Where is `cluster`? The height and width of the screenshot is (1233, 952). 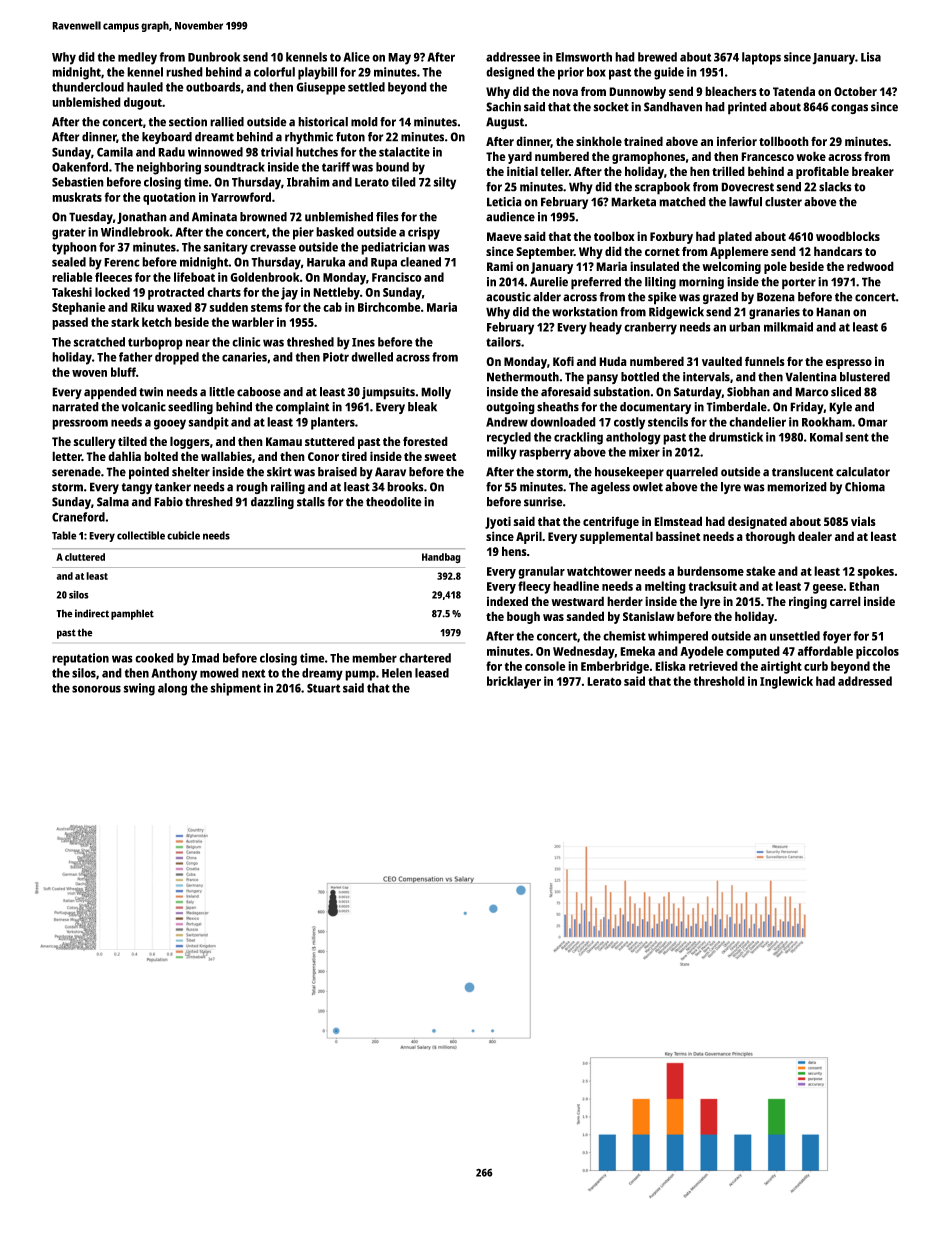
cluster is located at coordinates (783, 202).
